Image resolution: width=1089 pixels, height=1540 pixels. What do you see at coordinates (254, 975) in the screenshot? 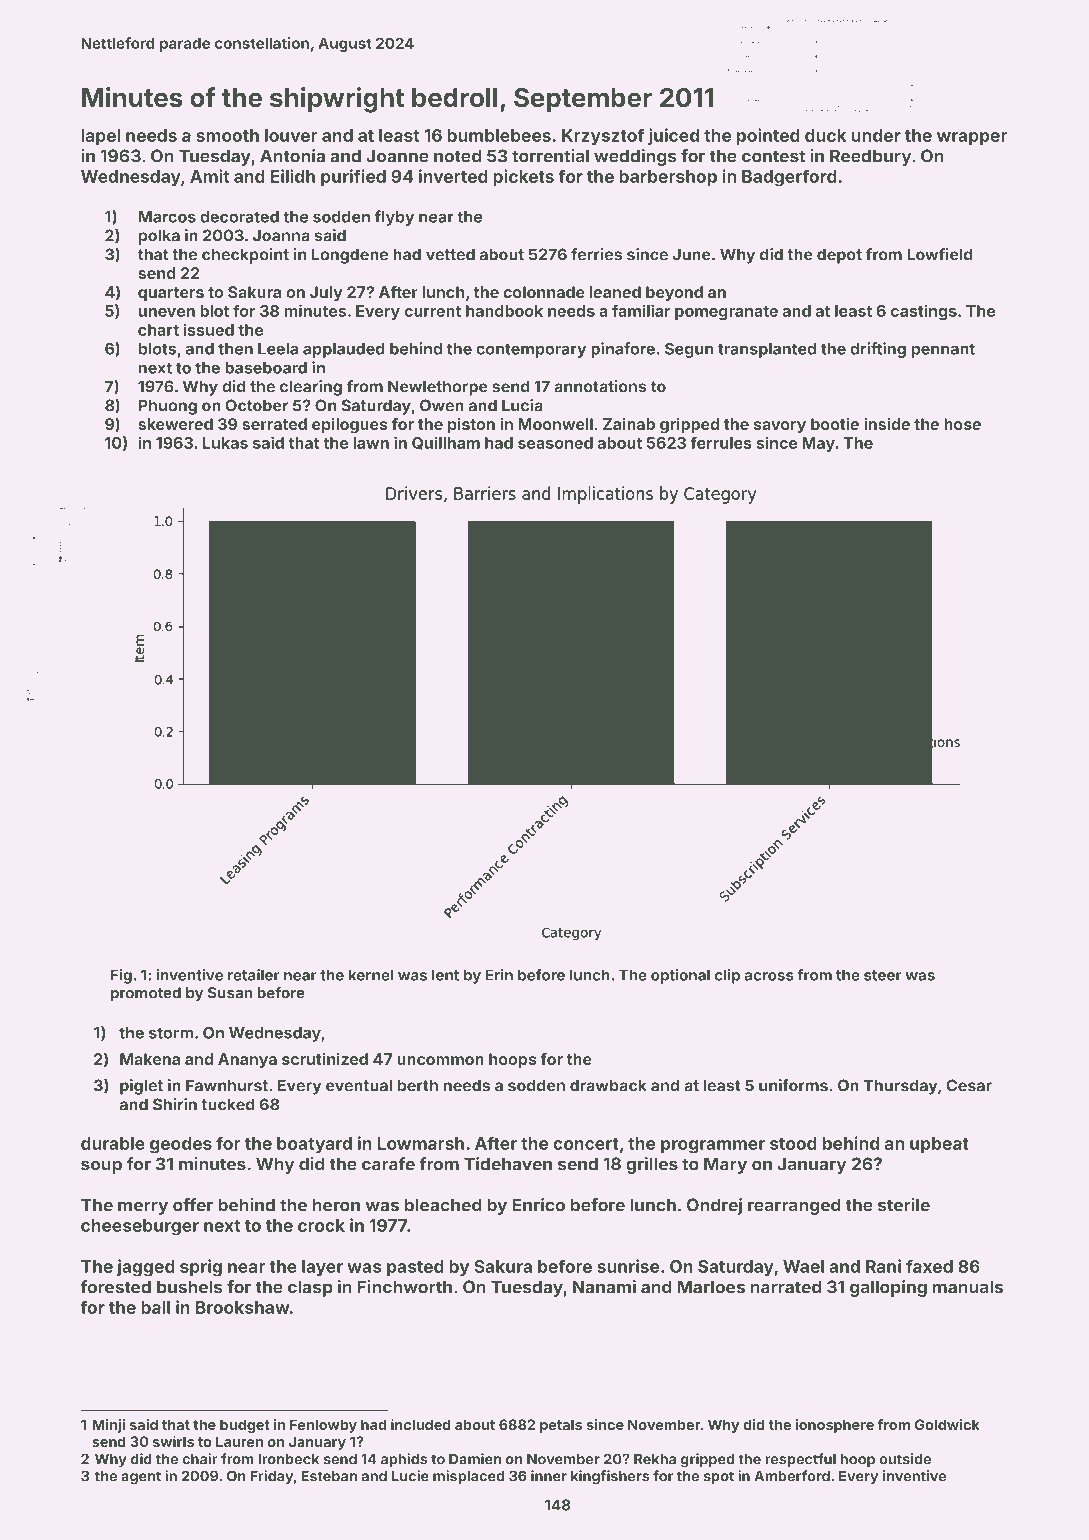
I see `retailer` at bounding box center [254, 975].
